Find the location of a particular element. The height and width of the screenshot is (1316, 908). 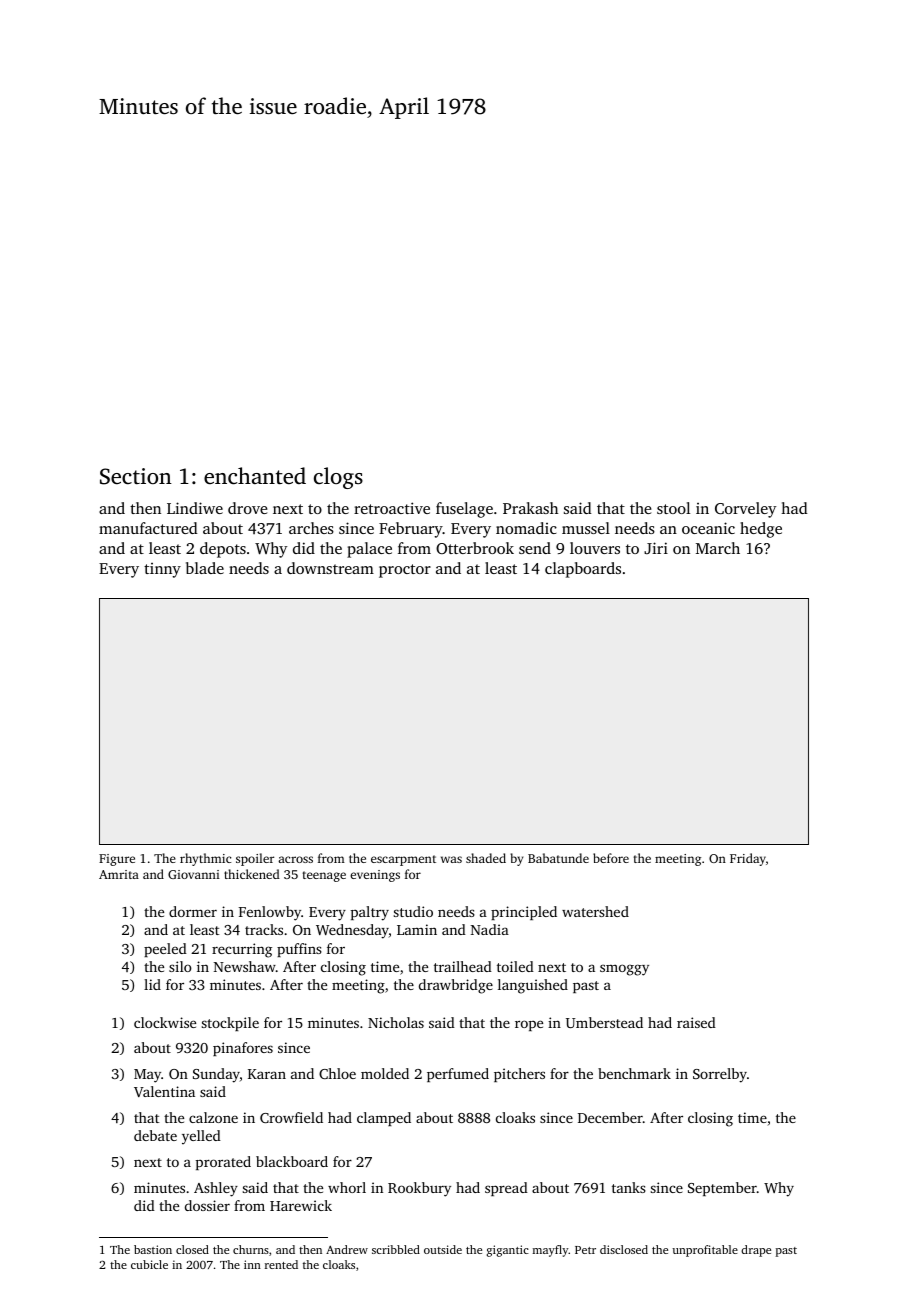

cubicle is located at coordinates (149, 1264).
